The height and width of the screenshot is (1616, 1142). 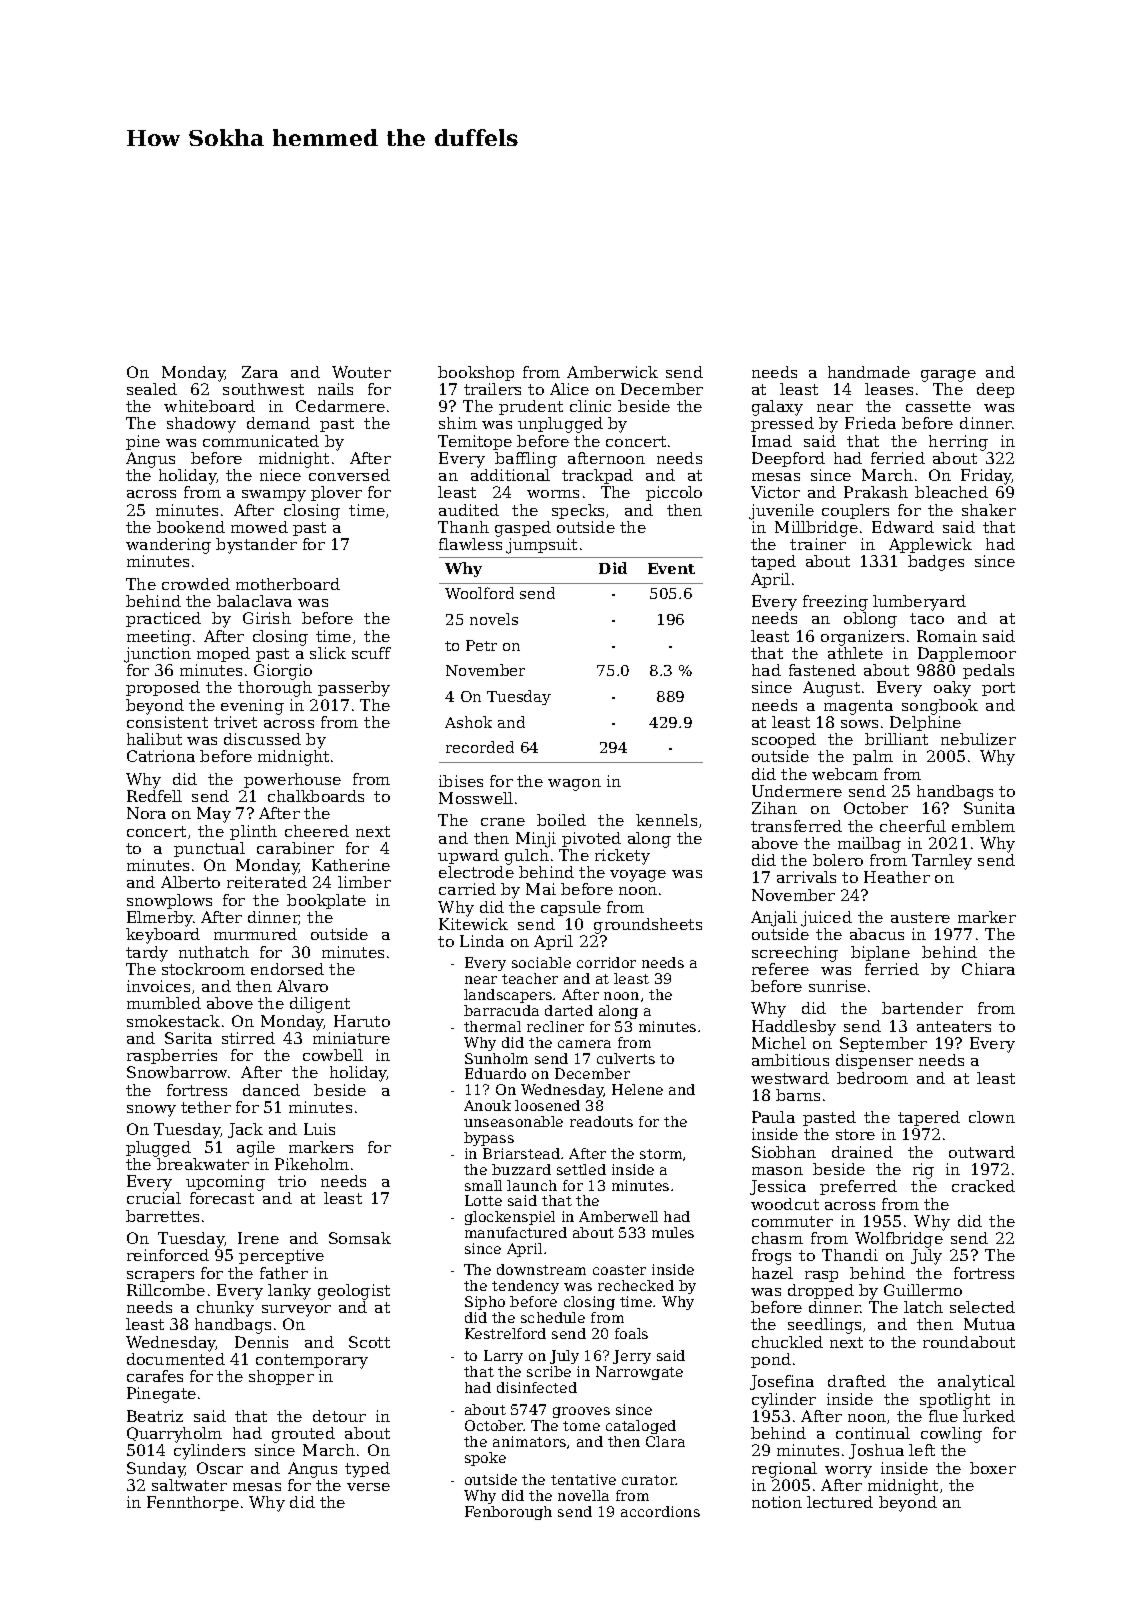 What do you see at coordinates (612, 372) in the screenshot?
I see `Amberwick` at bounding box center [612, 372].
